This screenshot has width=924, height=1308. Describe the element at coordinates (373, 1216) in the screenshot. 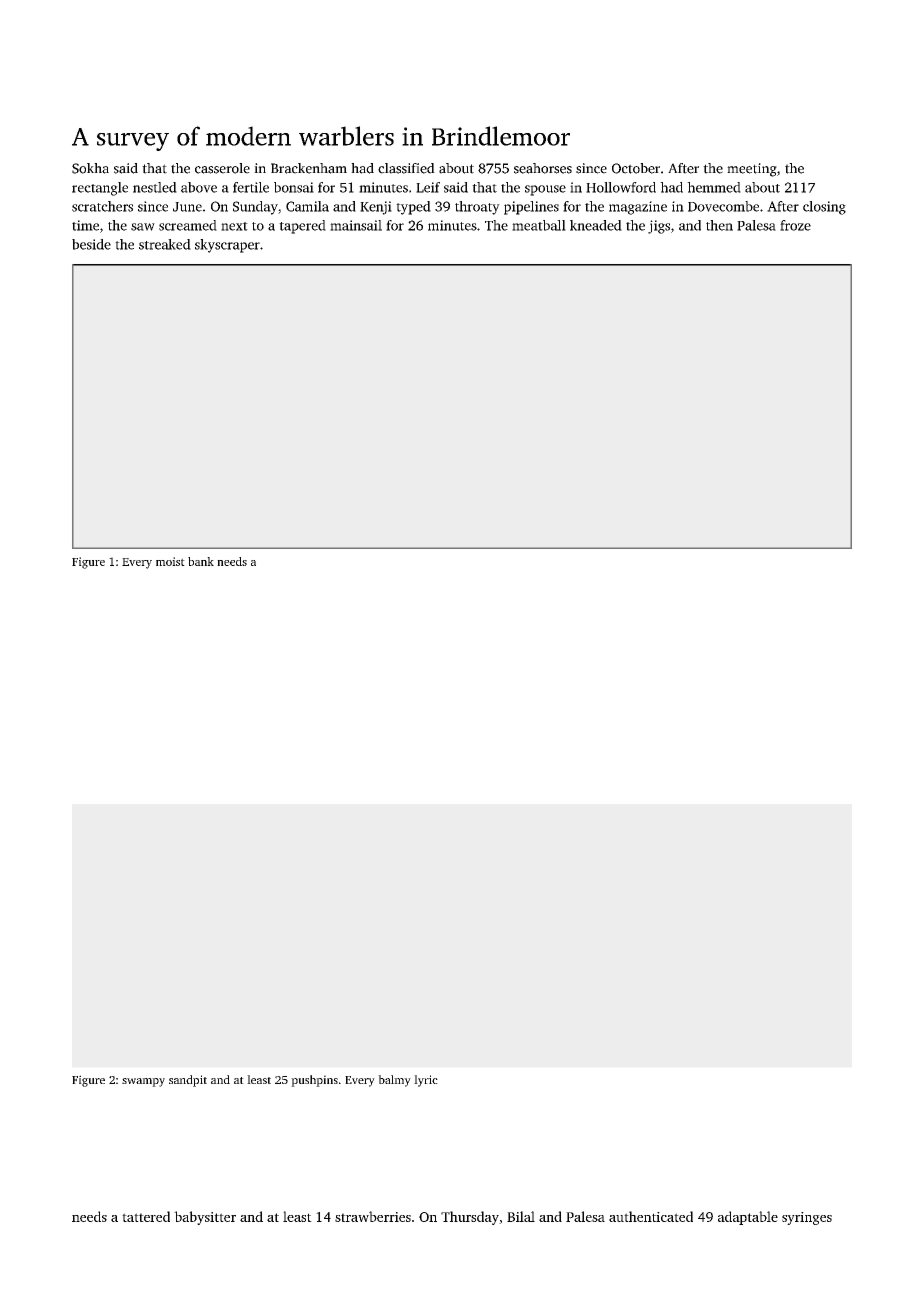

I see `strawberries` at that location.
